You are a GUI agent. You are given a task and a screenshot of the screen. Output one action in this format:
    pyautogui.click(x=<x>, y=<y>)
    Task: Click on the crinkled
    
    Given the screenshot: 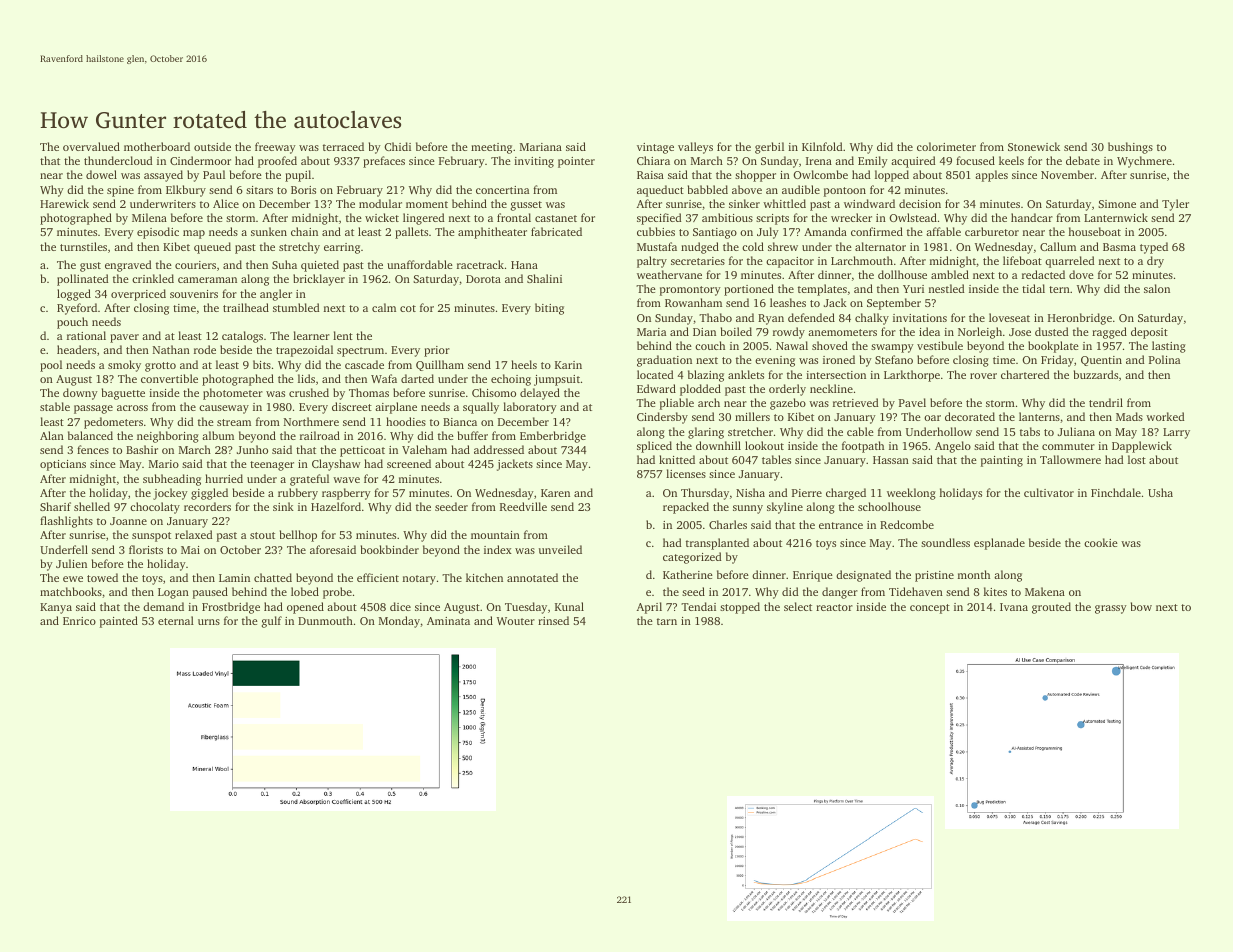 What is the action you would take?
    pyautogui.click(x=153, y=278)
